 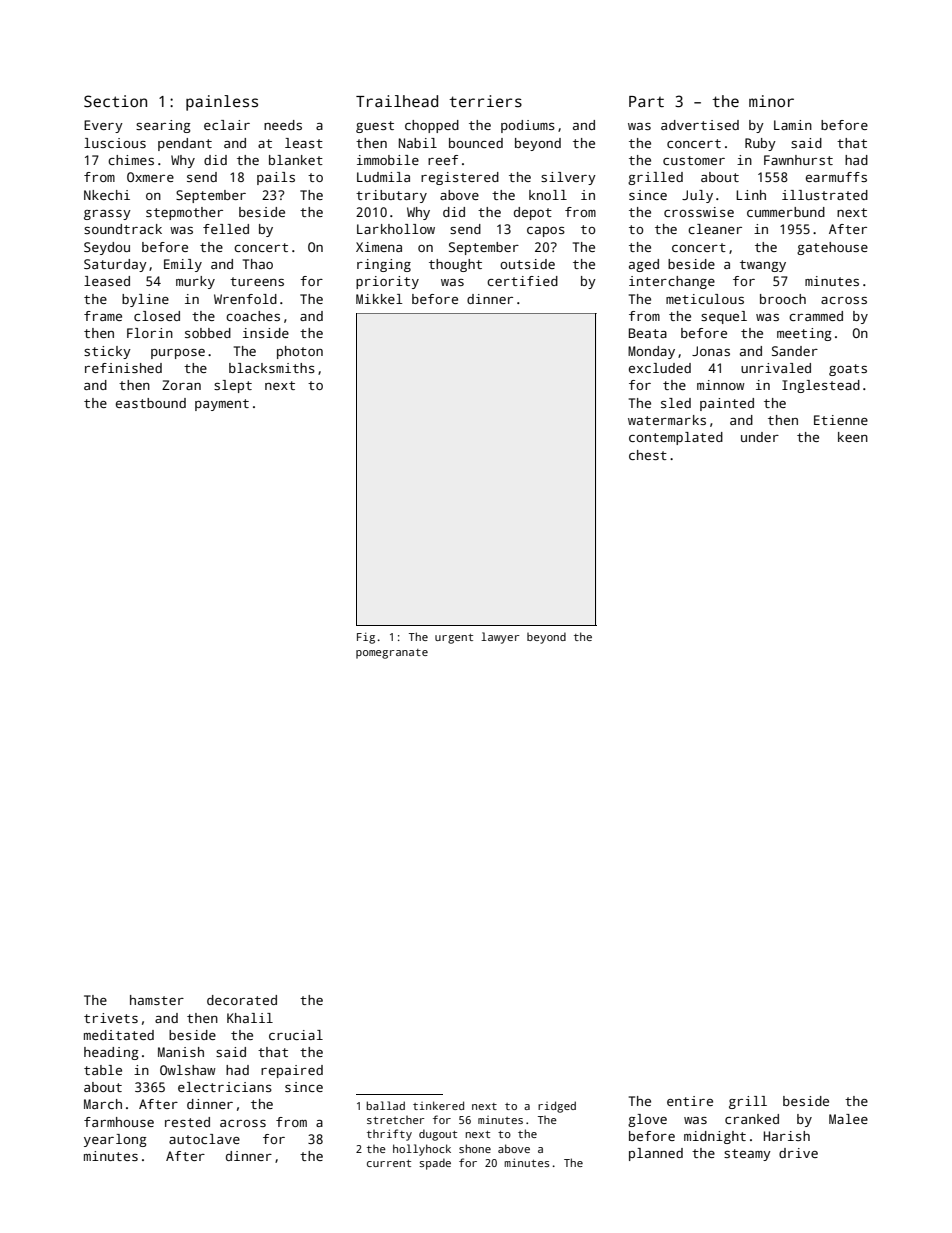 I want to click on pomegranate, so click(x=392, y=654).
